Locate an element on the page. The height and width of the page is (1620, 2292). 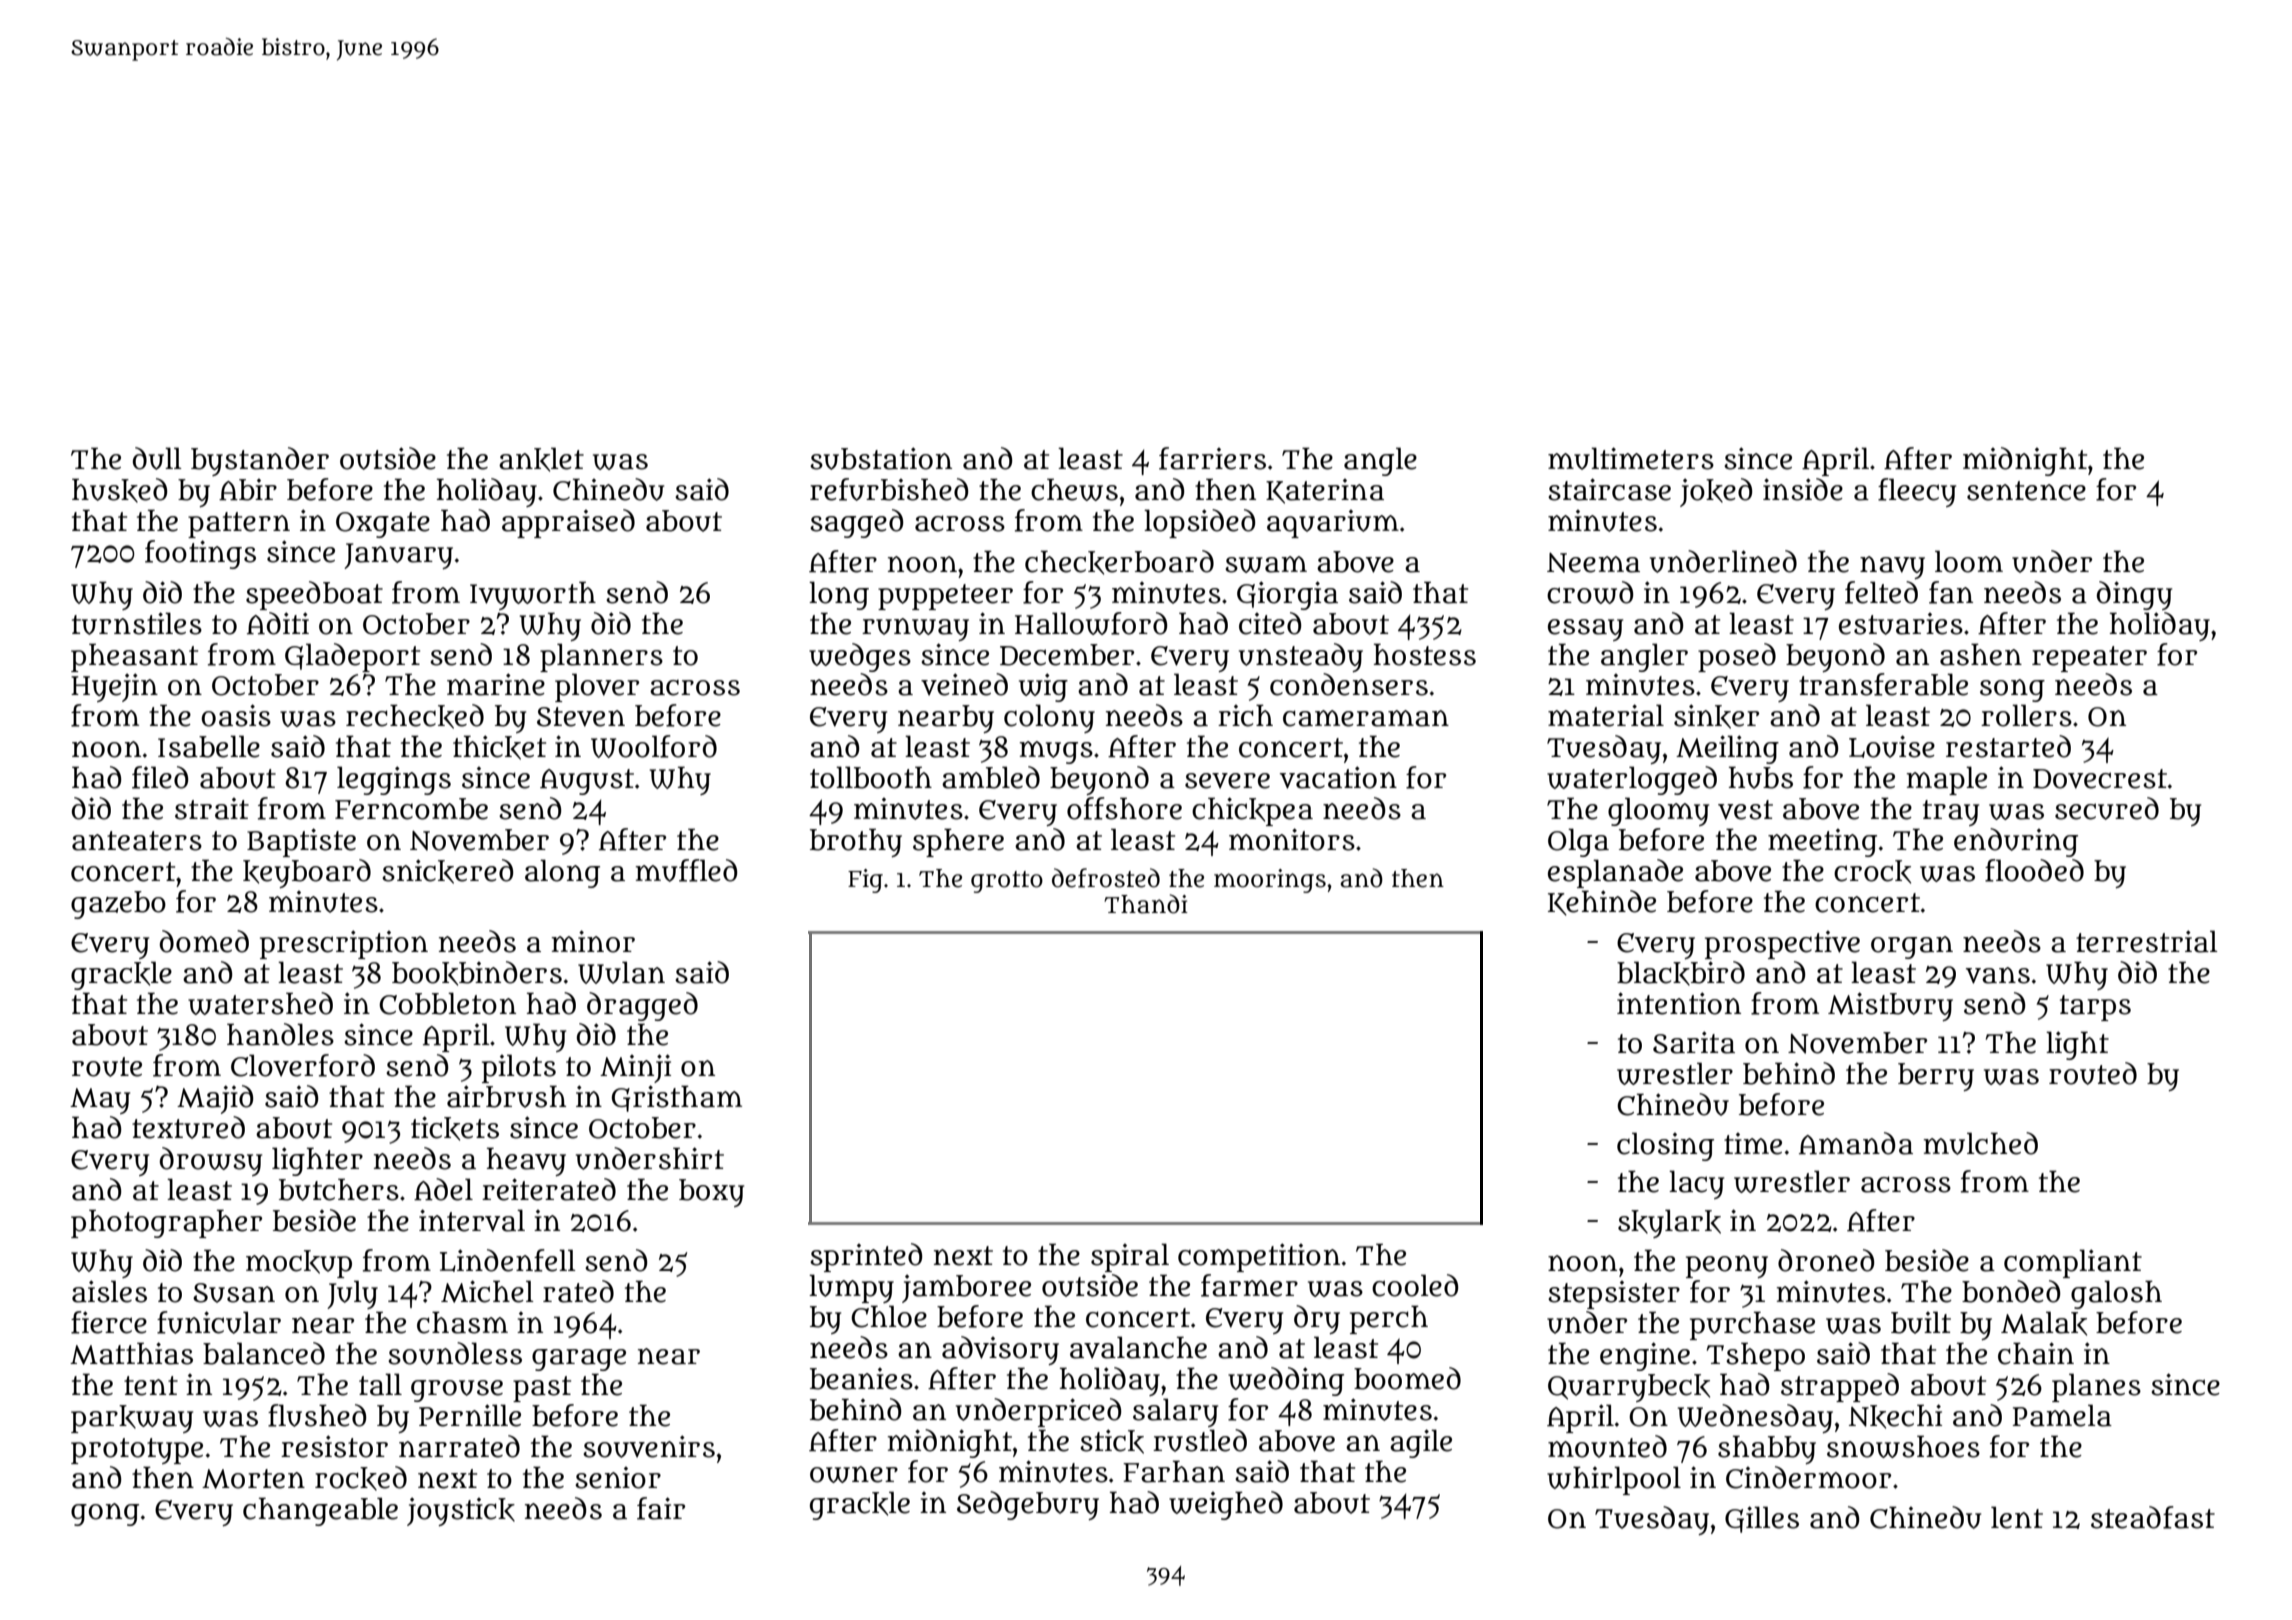
Katerina is located at coordinates (1325, 491).
